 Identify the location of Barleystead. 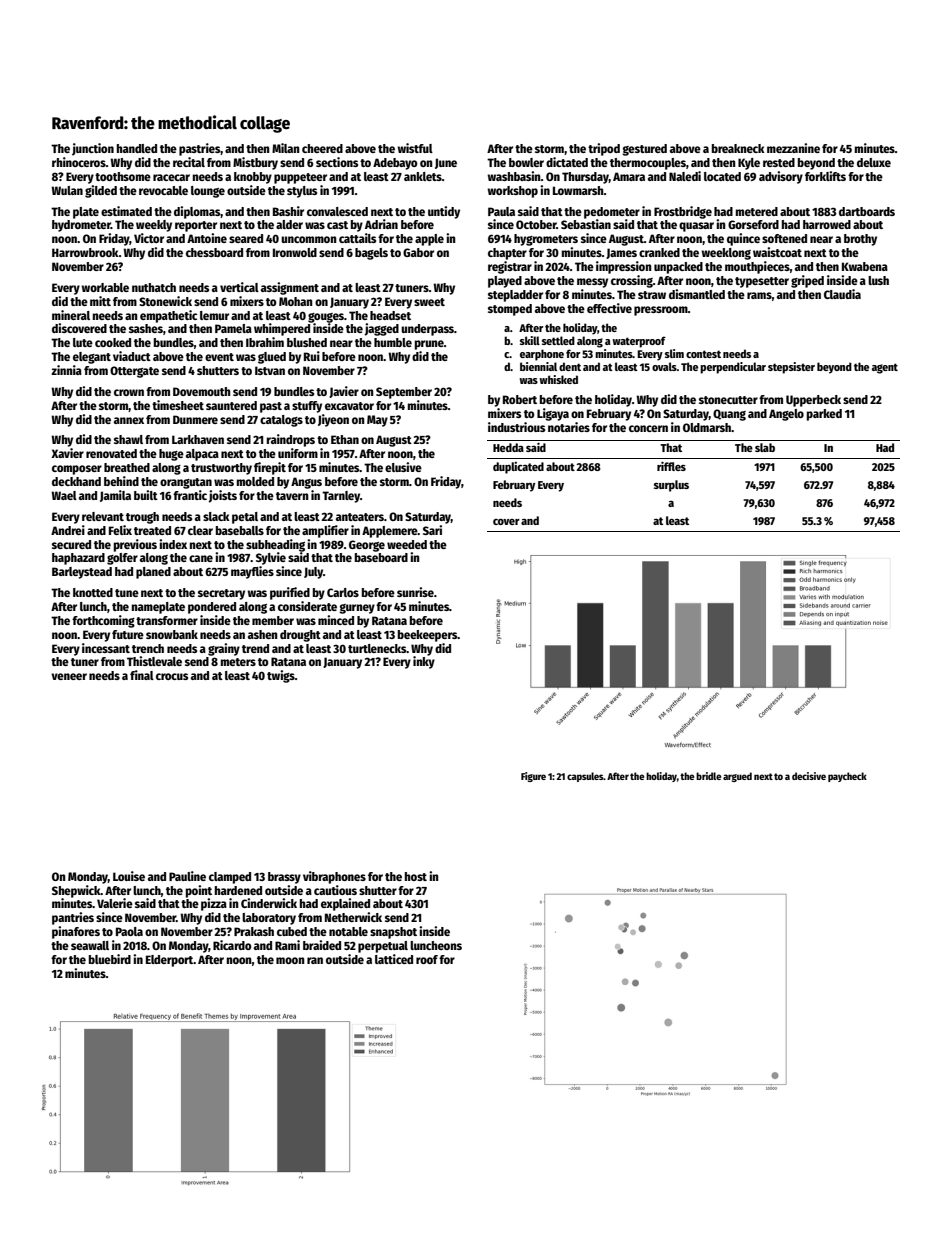
(82, 573).
